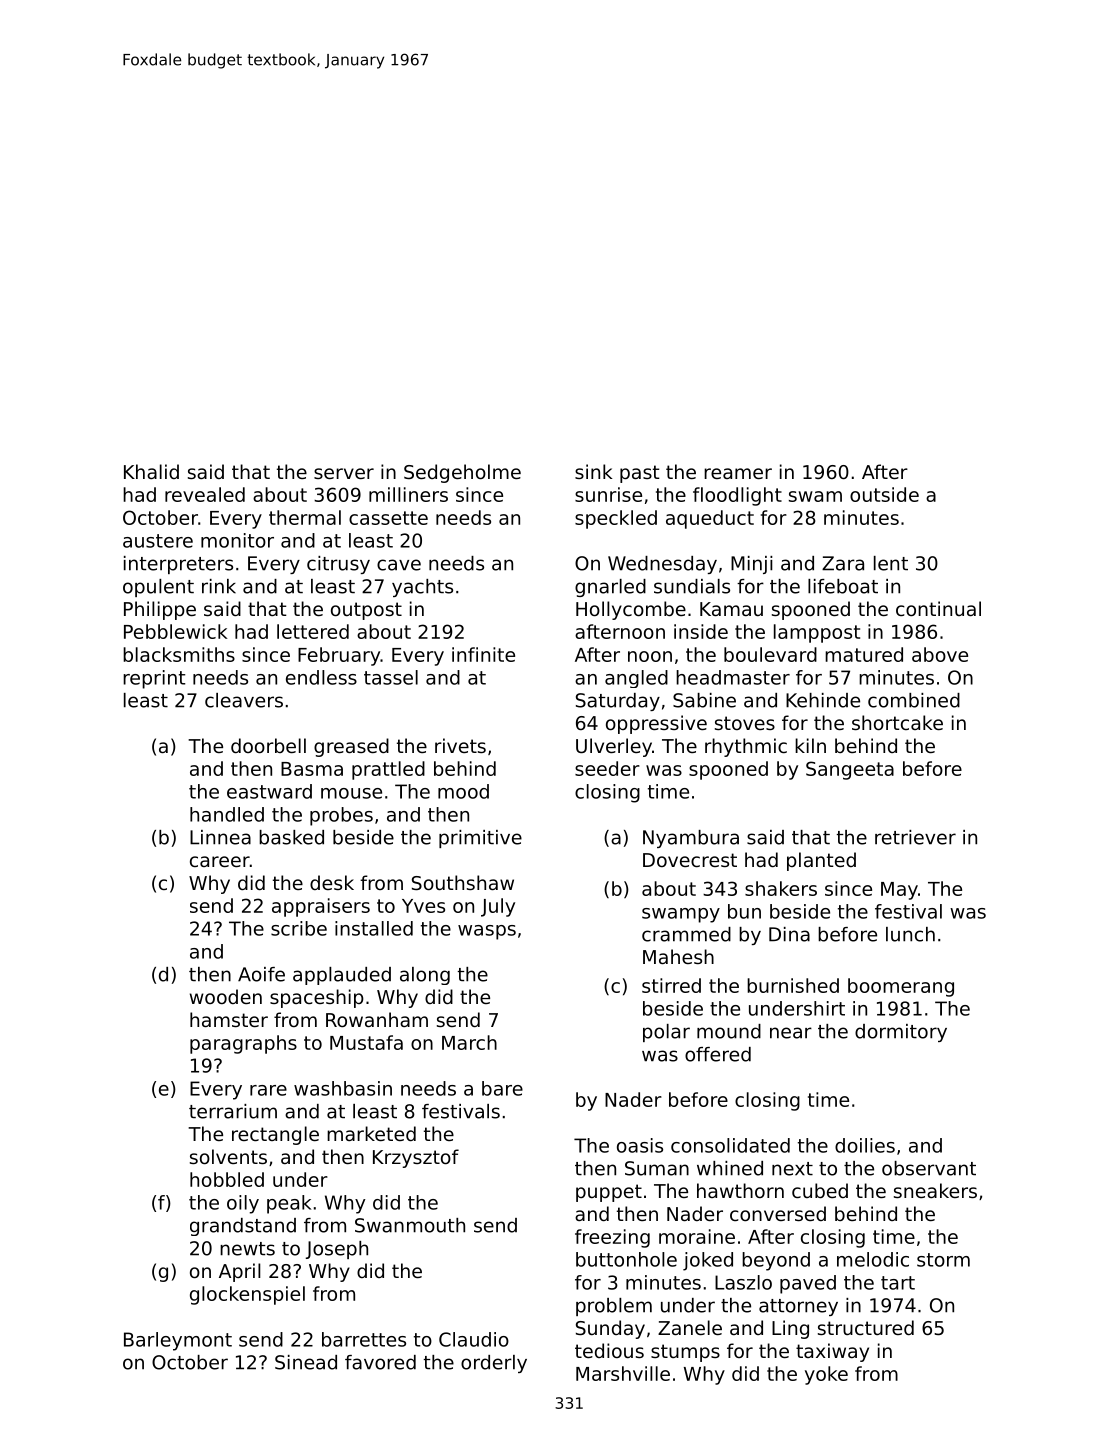 This screenshot has width=1109, height=1435. I want to click on dormitory, so click(901, 1033).
